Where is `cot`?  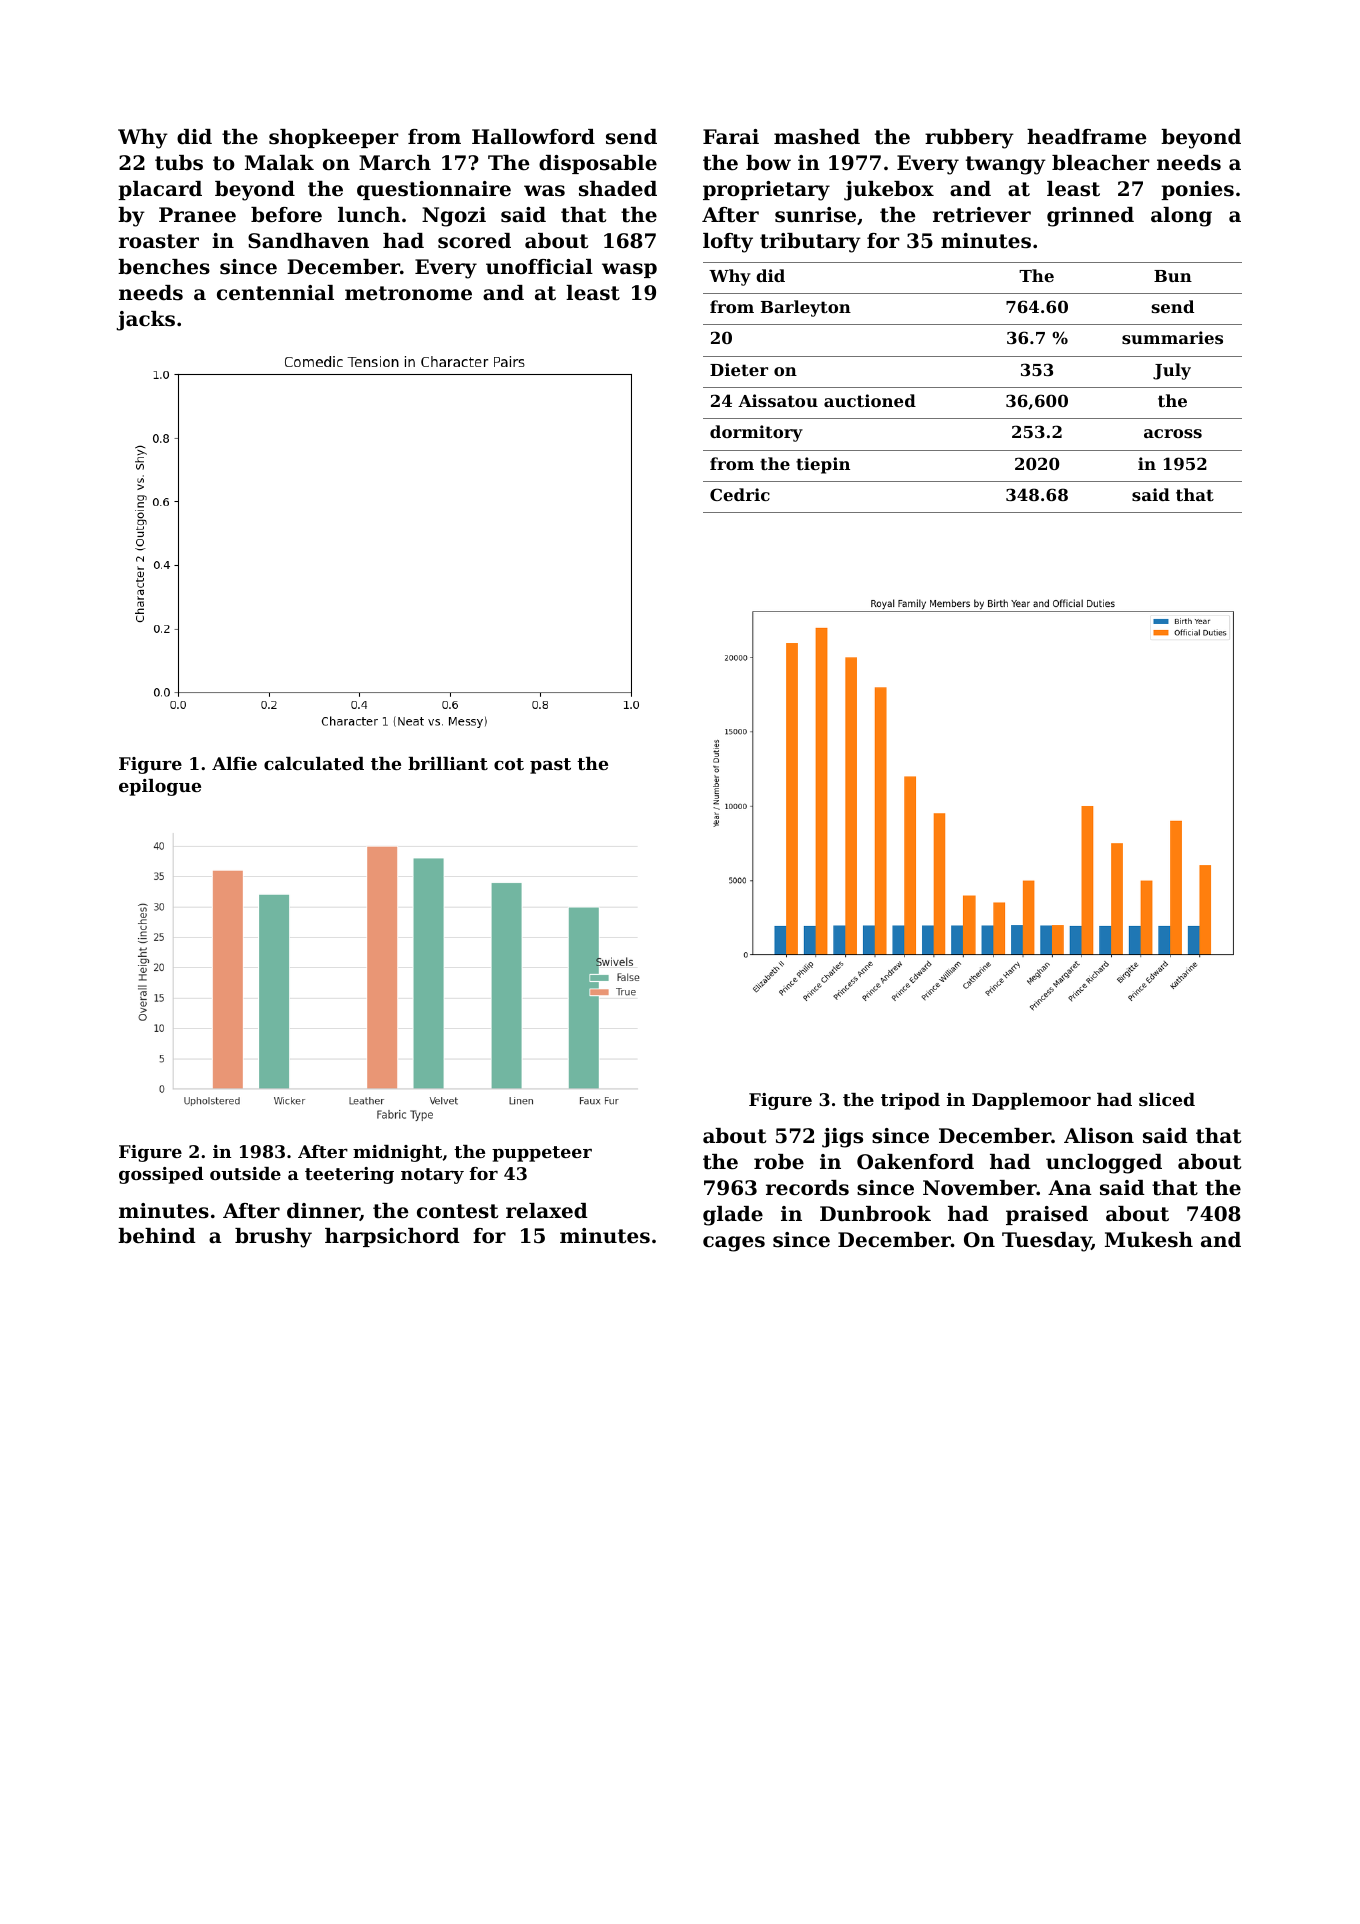 cot is located at coordinates (509, 764).
